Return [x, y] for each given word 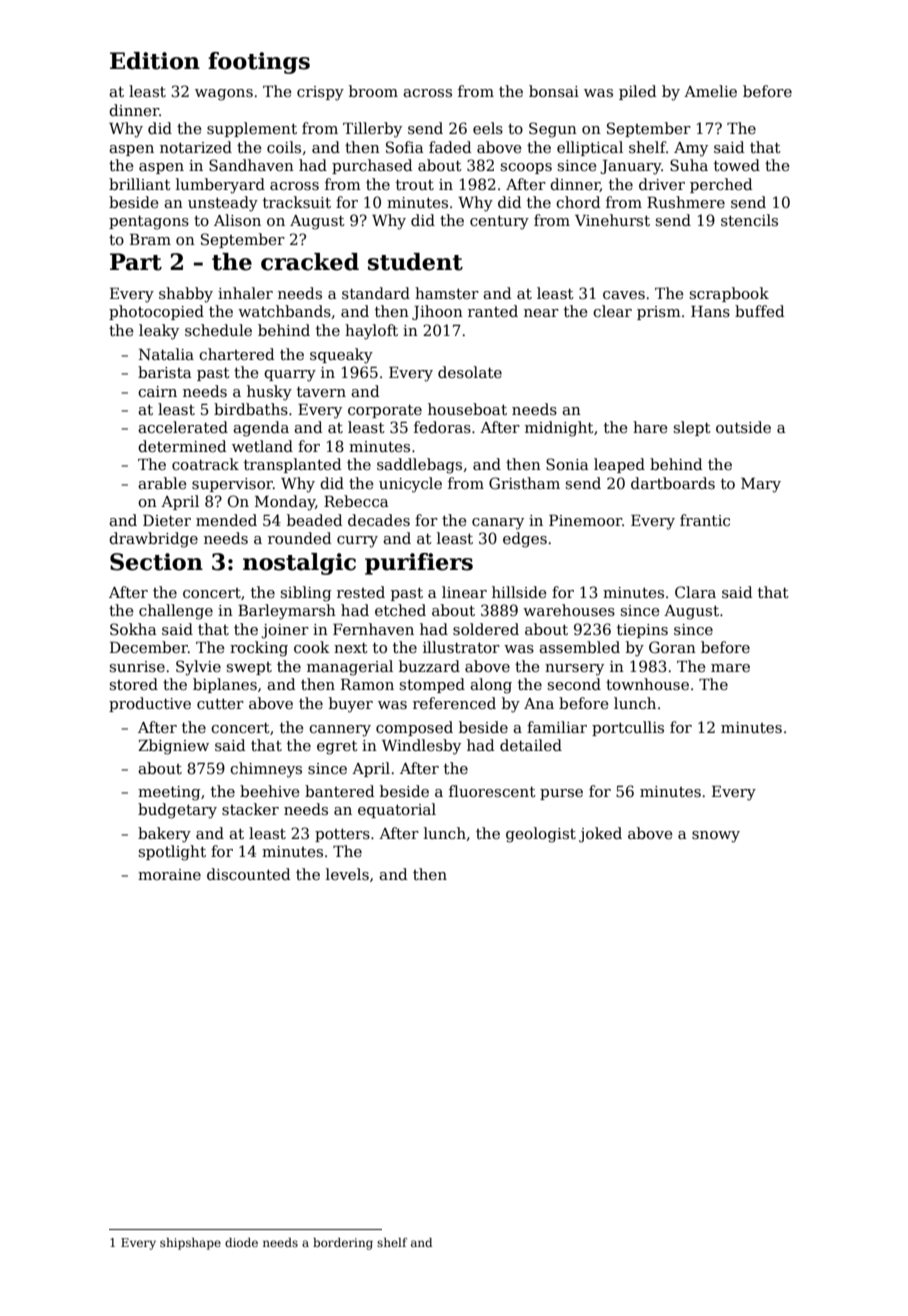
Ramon [367, 684]
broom [373, 91]
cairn [157, 391]
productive [150, 704]
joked [600, 835]
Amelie [710, 91]
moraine [169, 874]
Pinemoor [585, 520]
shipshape [190, 1244]
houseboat [467, 409]
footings [259, 63]
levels [347, 874]
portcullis [628, 728]
